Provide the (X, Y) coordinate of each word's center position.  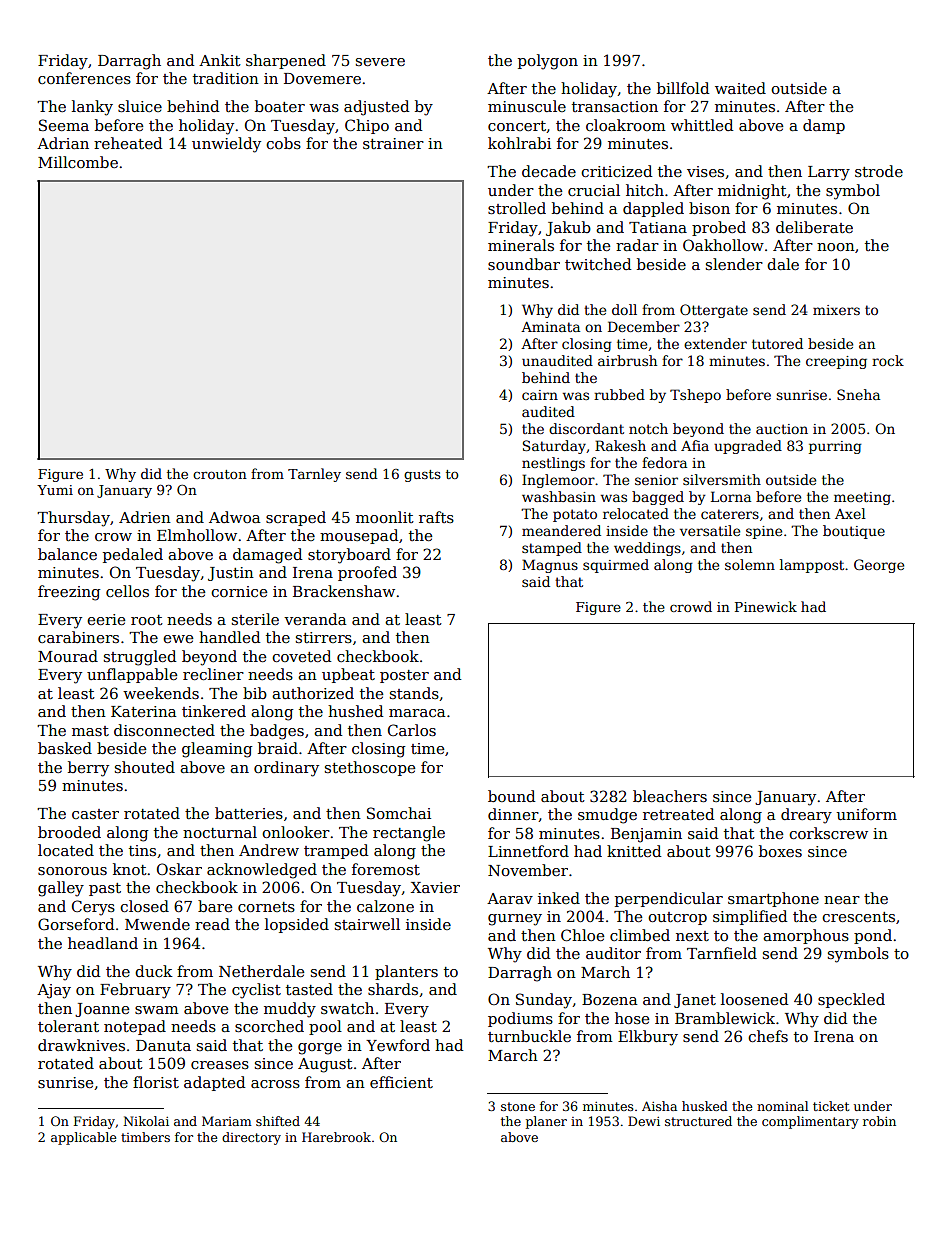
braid (278, 748)
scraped (296, 518)
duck (154, 971)
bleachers (670, 796)
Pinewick (766, 606)
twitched (598, 264)
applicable (83, 1138)
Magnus (550, 566)
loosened (754, 999)
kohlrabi (519, 143)
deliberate (814, 227)
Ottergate (714, 311)
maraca (417, 713)
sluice (140, 106)
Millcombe (78, 162)
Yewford (398, 1045)
